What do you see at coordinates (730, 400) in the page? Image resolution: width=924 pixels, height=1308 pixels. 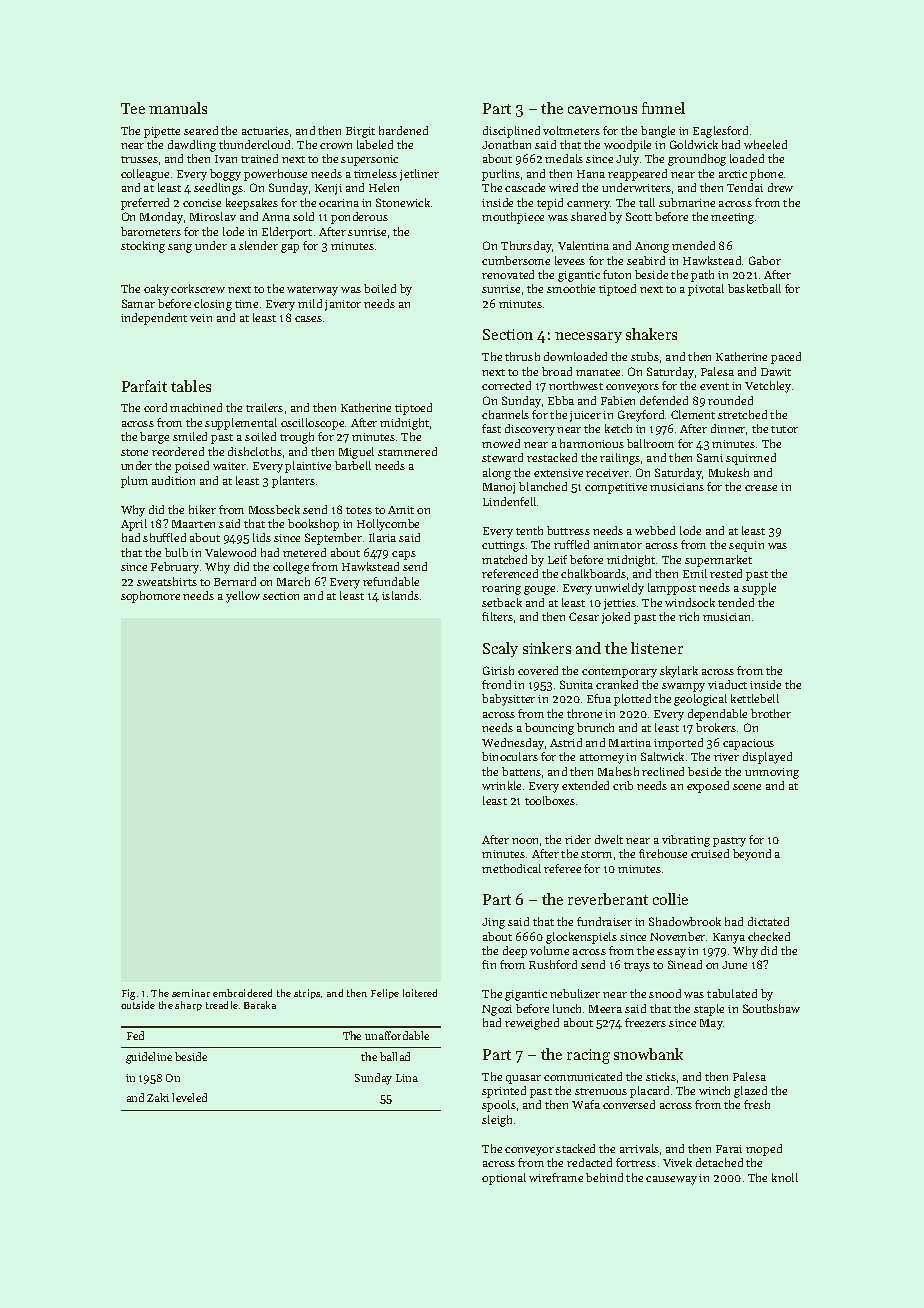 I see `rounded` at bounding box center [730, 400].
